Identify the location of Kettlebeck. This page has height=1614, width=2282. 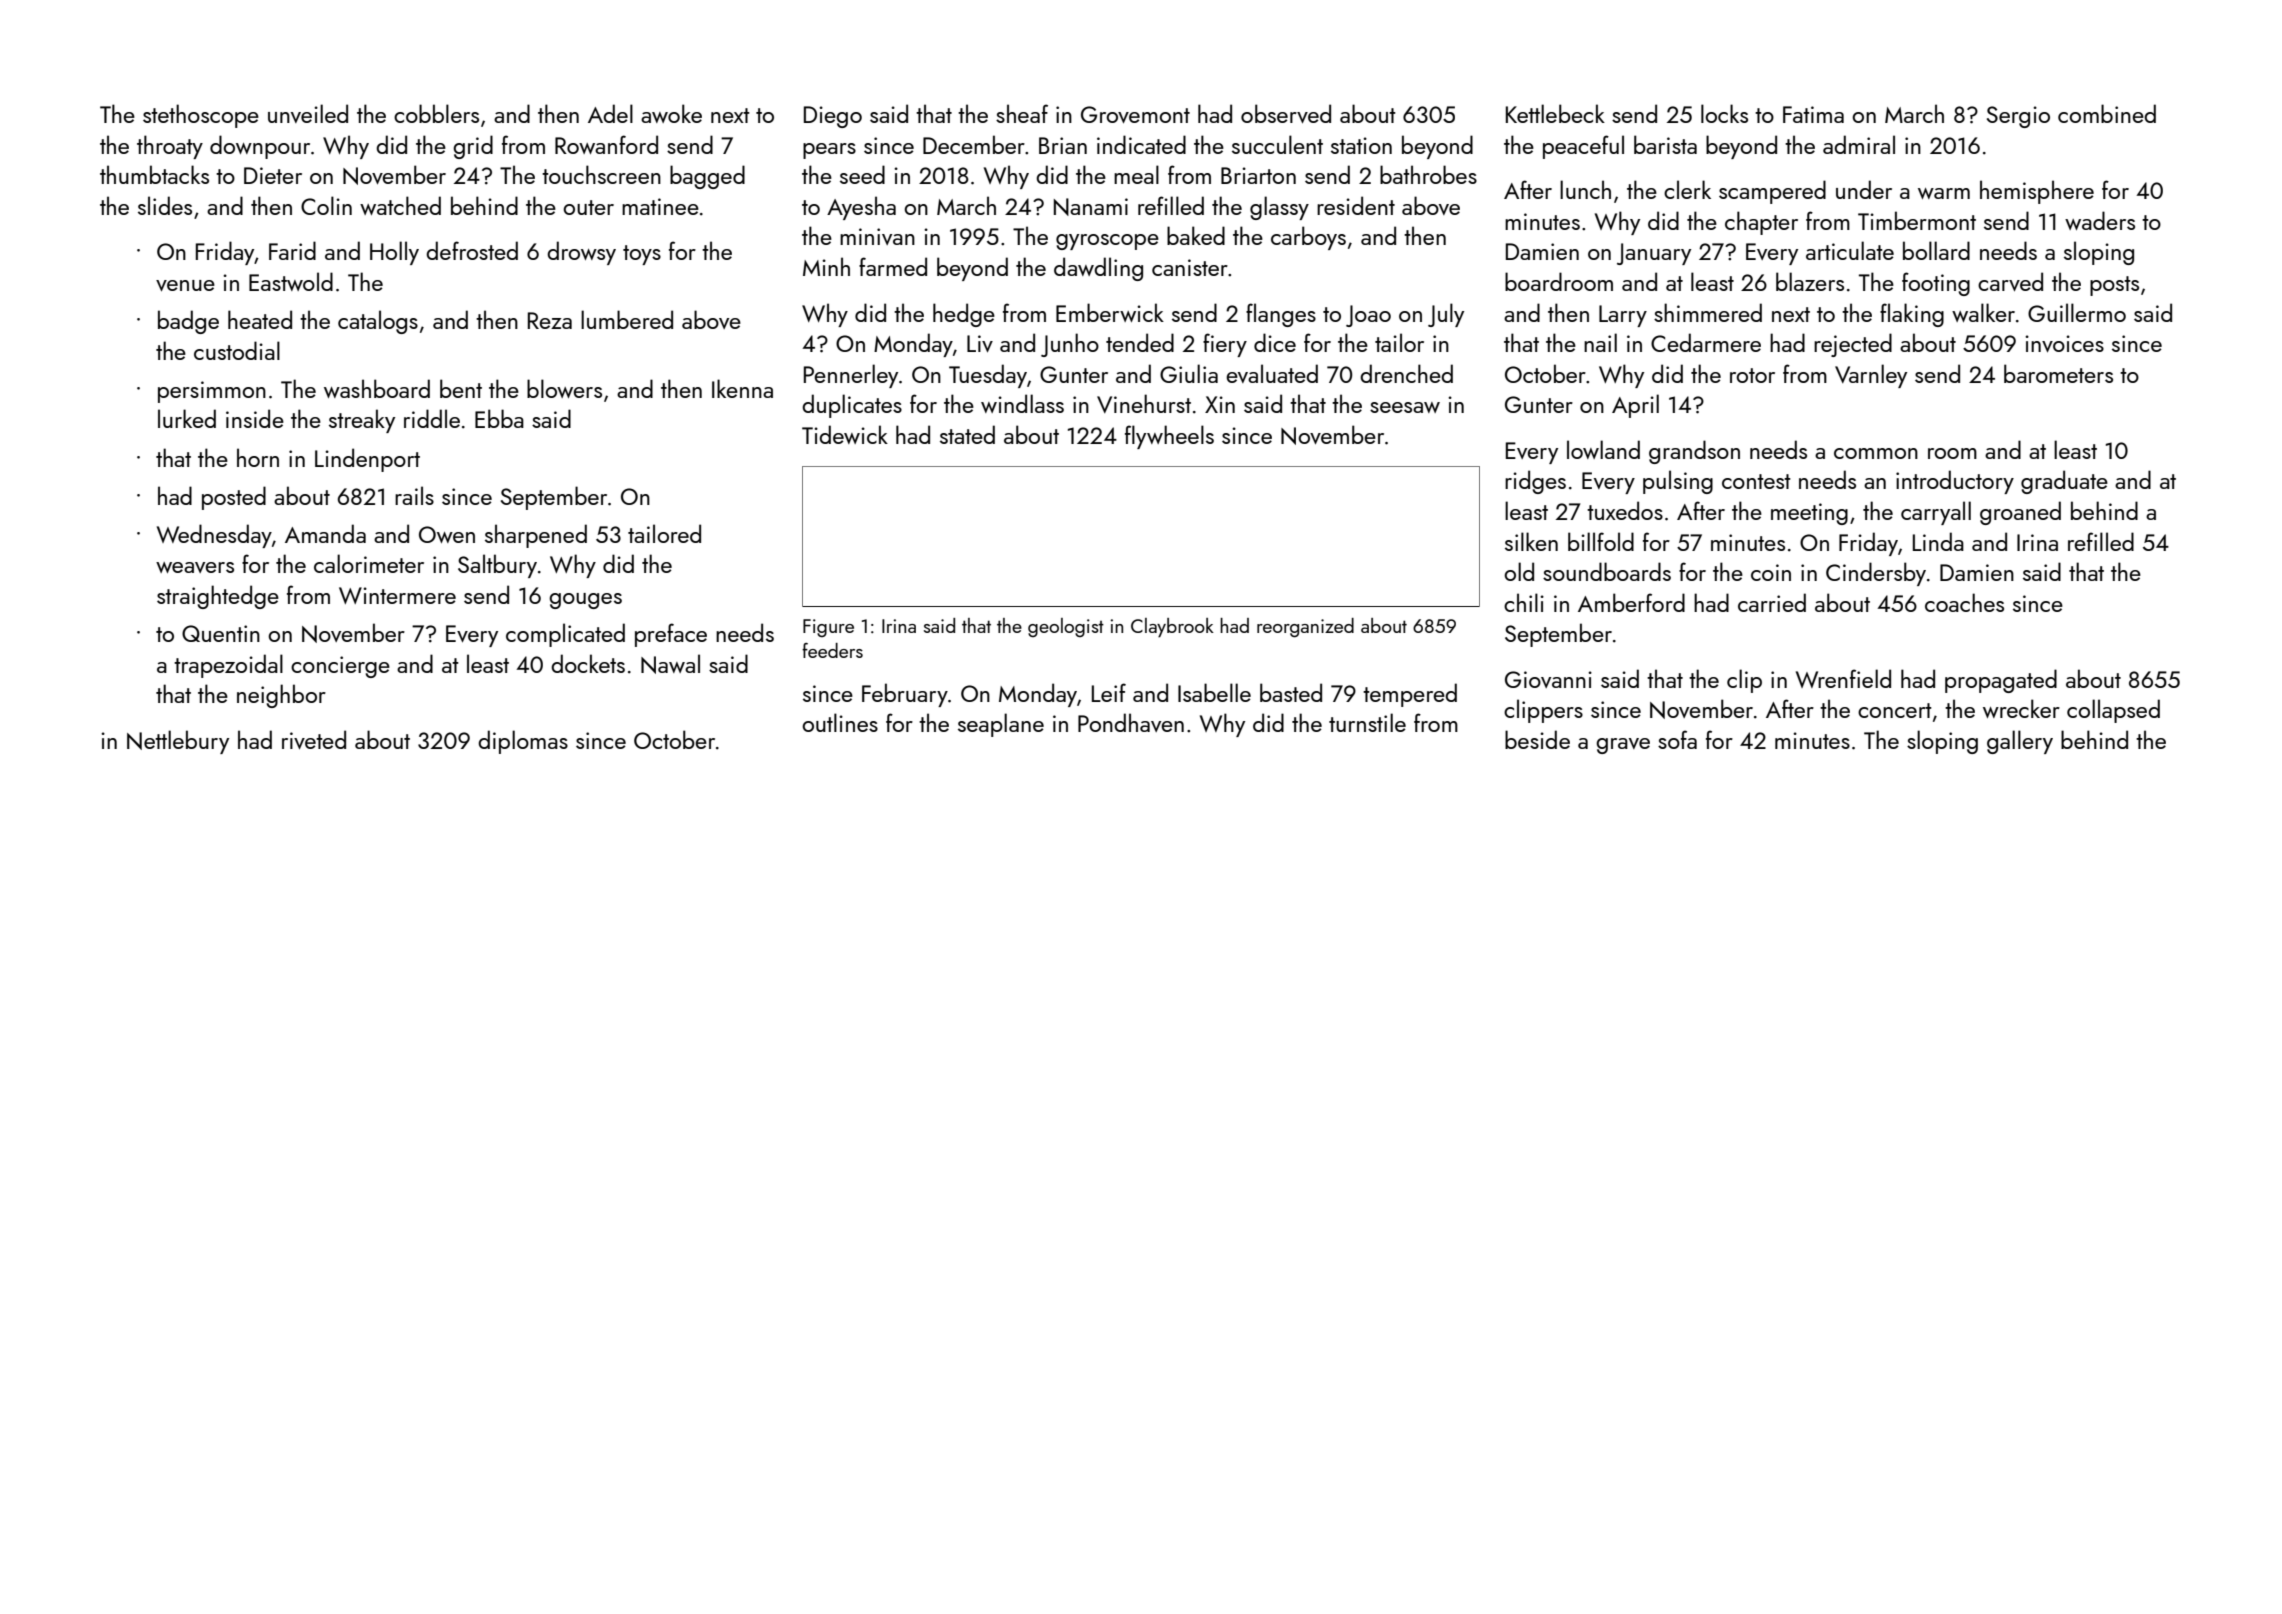
(1555, 113).
